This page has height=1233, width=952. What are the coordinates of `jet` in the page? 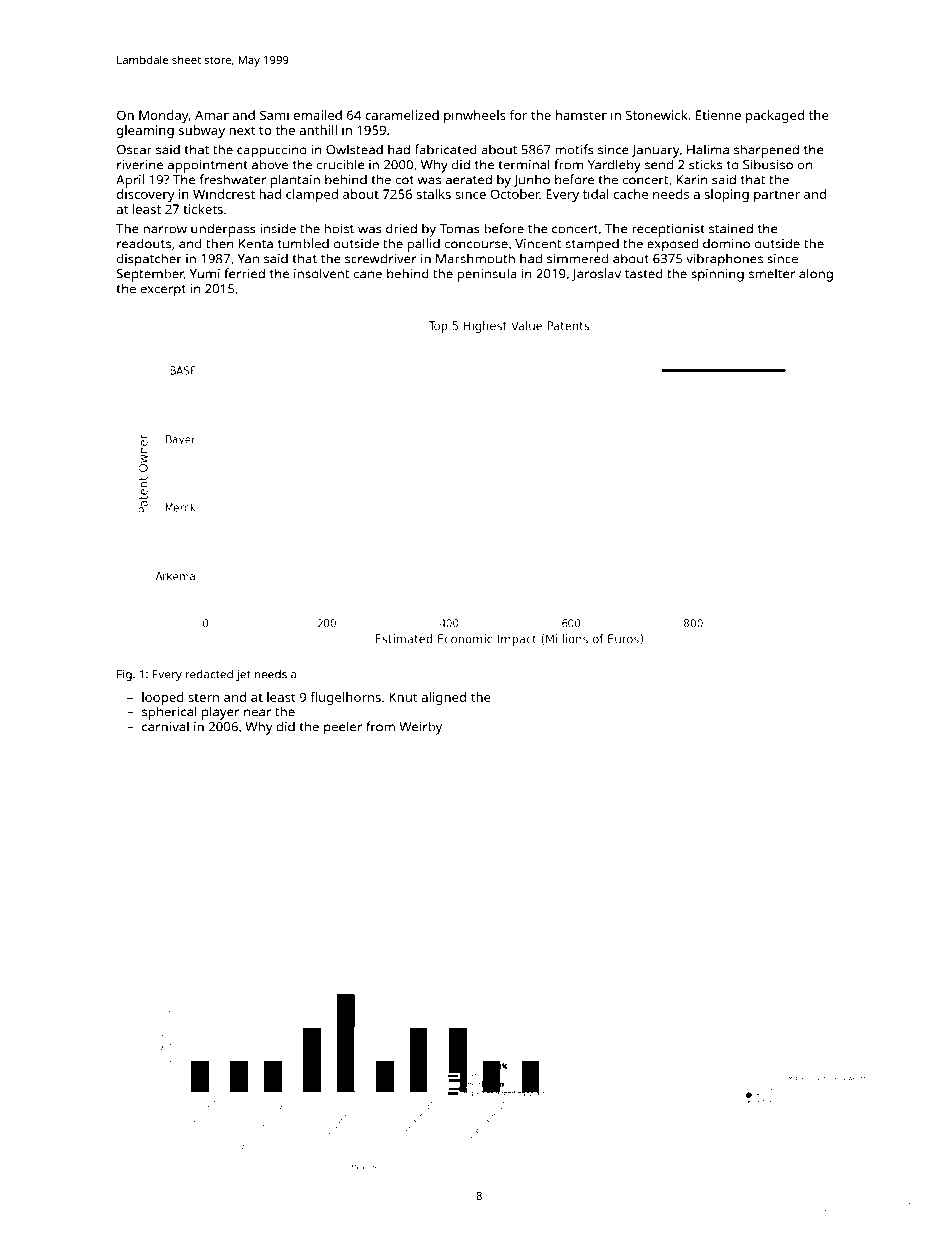 It's located at (243, 675).
